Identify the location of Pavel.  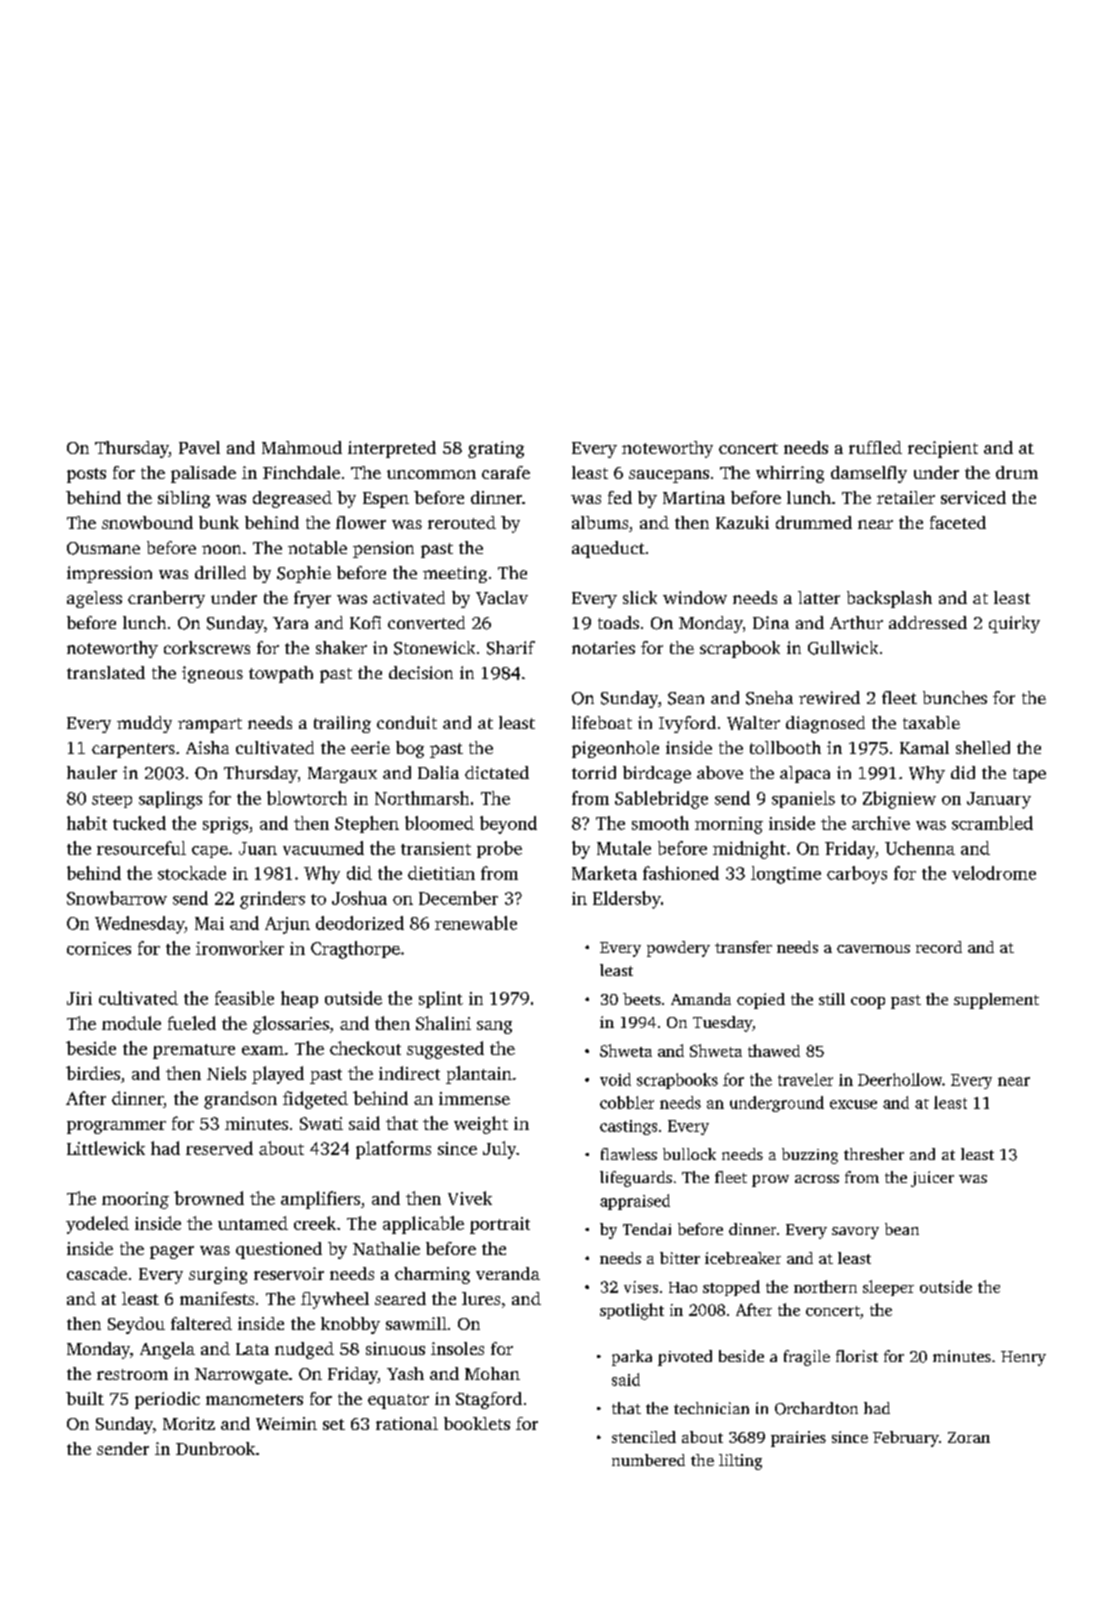
(199, 447).
